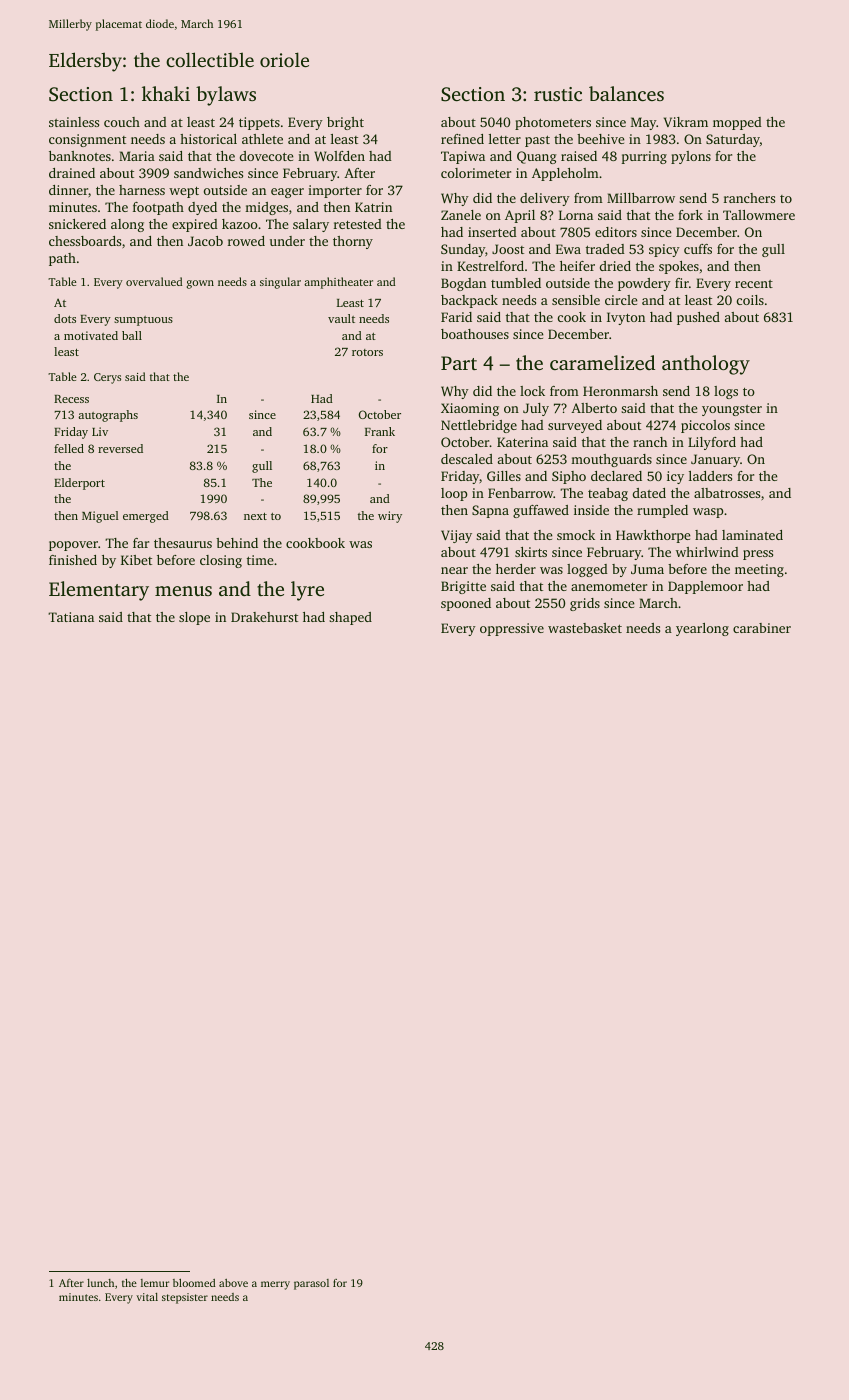  I want to click on rotors, so click(367, 352).
